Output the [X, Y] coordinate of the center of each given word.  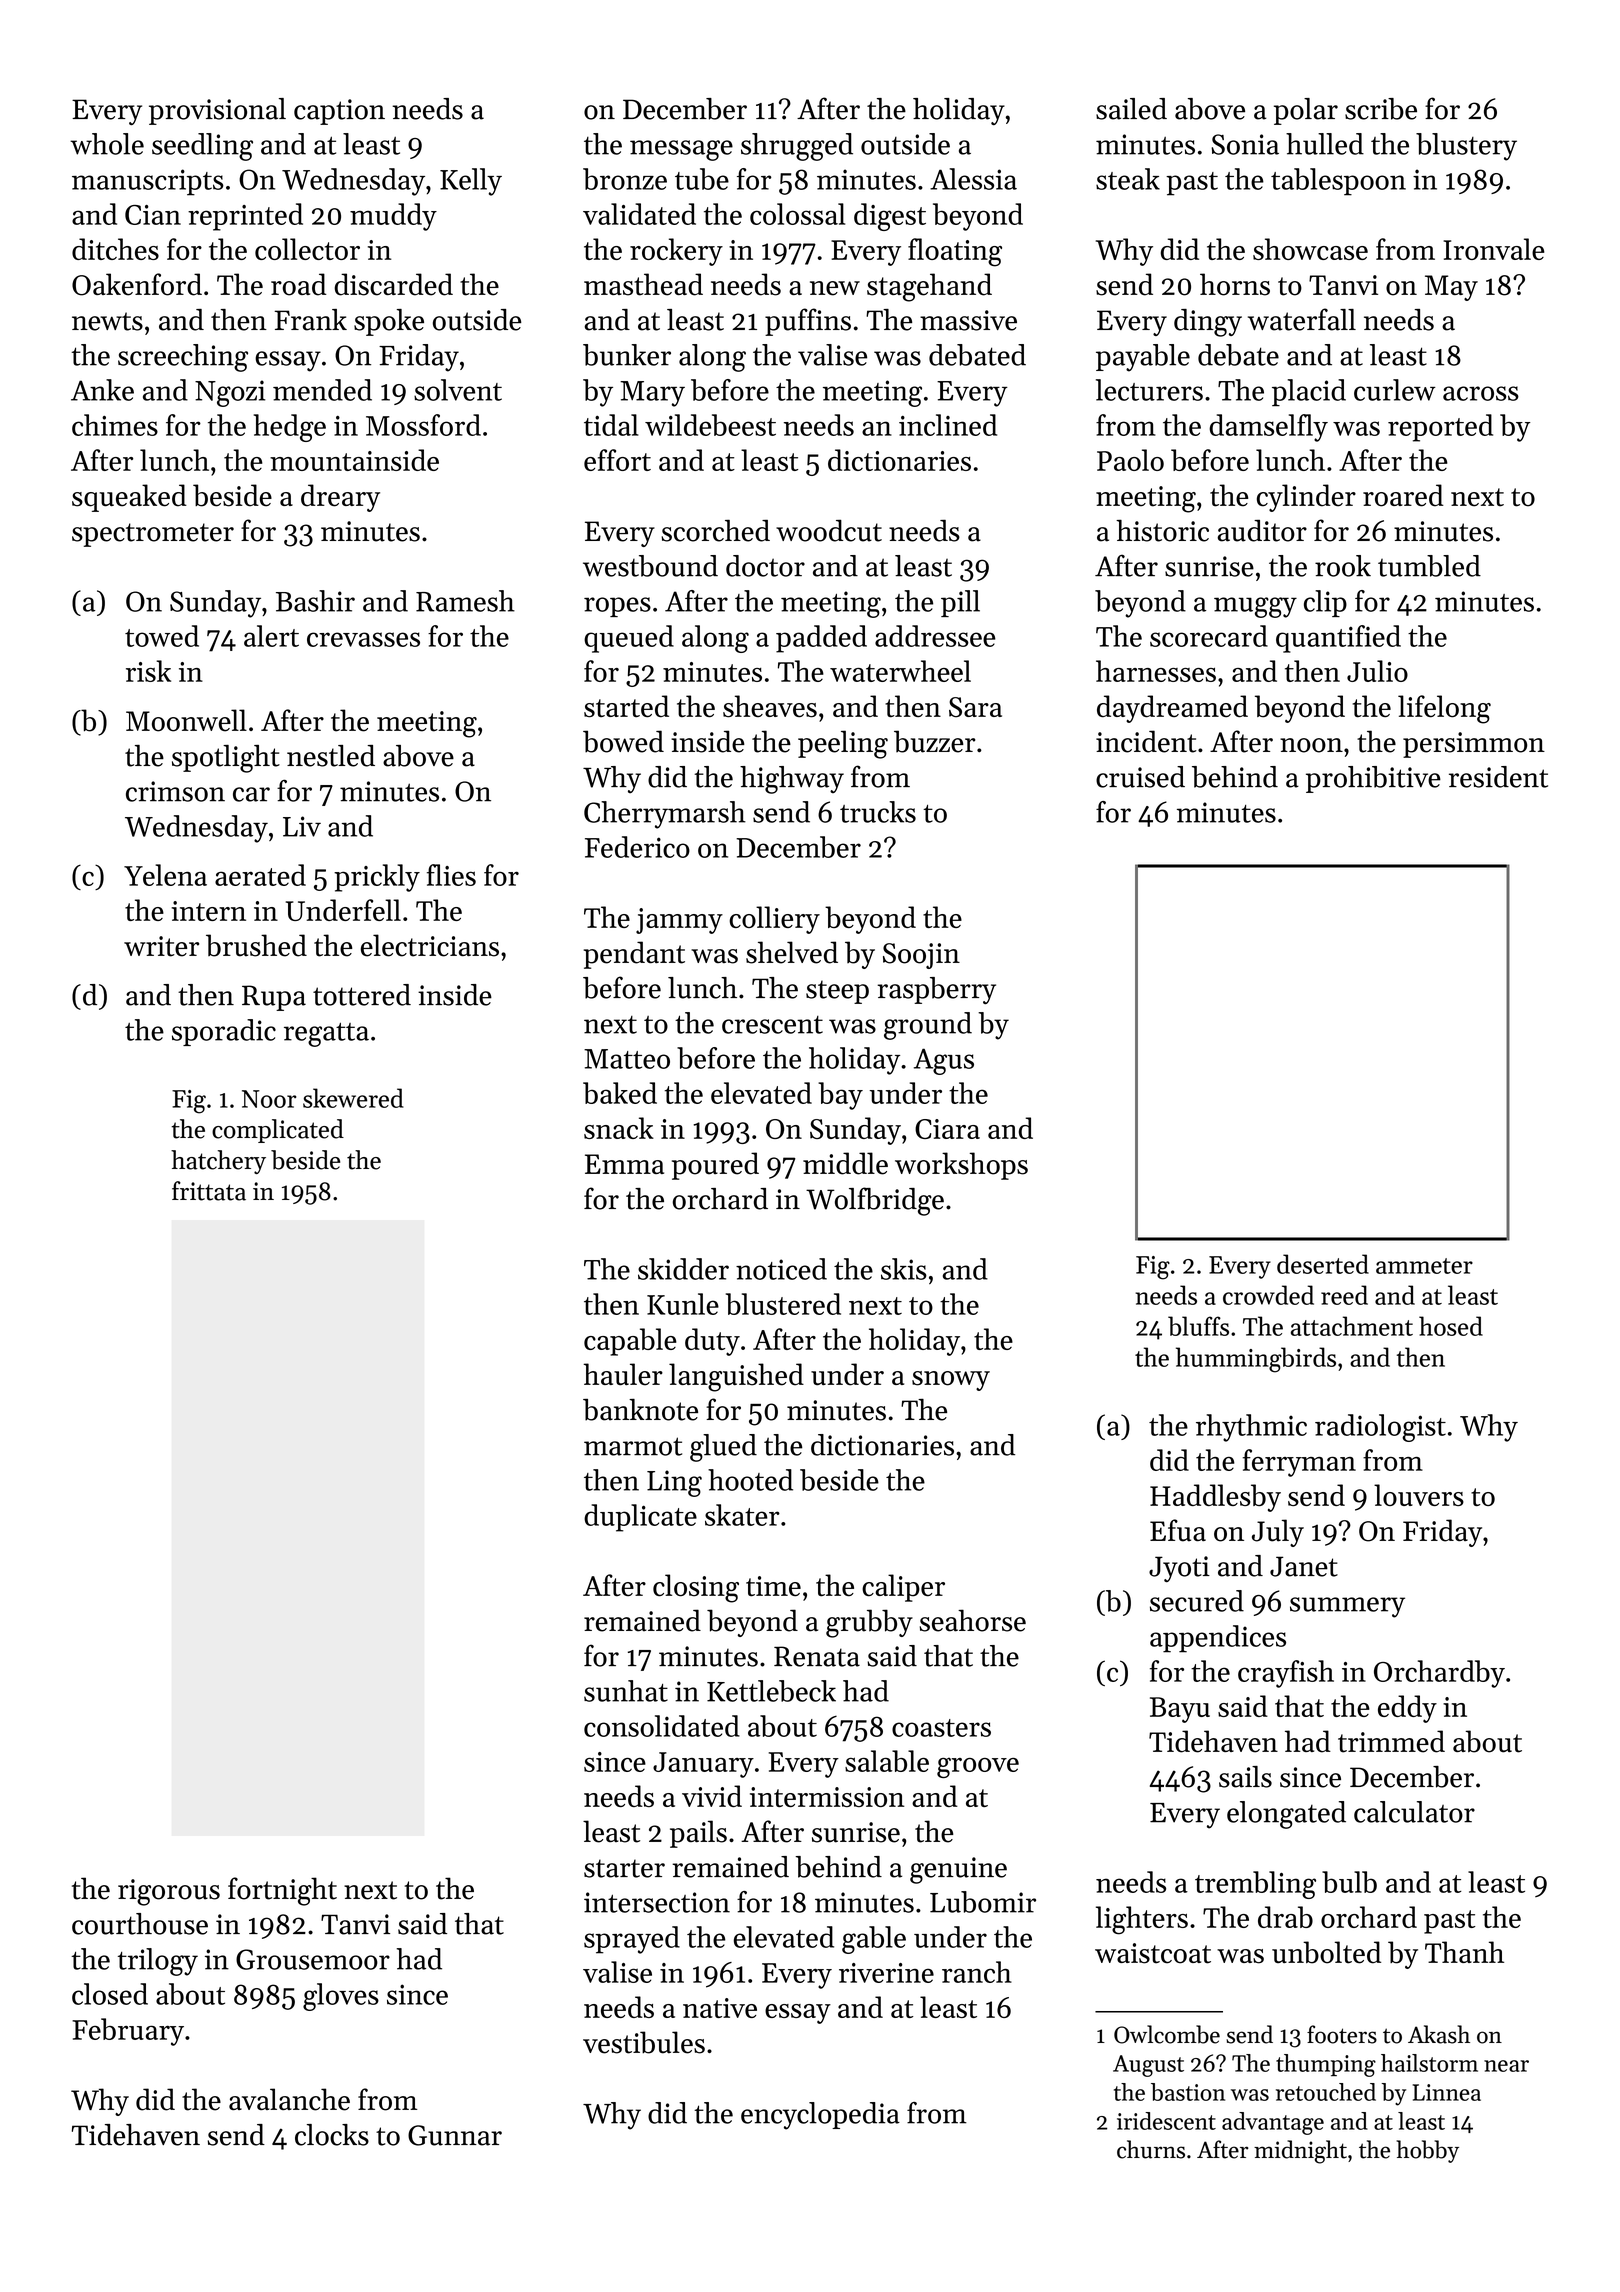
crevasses [363, 639]
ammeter [1424, 1266]
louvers [1419, 1495]
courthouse [140, 1924]
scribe [1381, 109]
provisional [217, 111]
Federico [637, 847]
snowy [951, 1381]
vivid [712, 1796]
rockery [676, 252]
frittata [209, 1191]
